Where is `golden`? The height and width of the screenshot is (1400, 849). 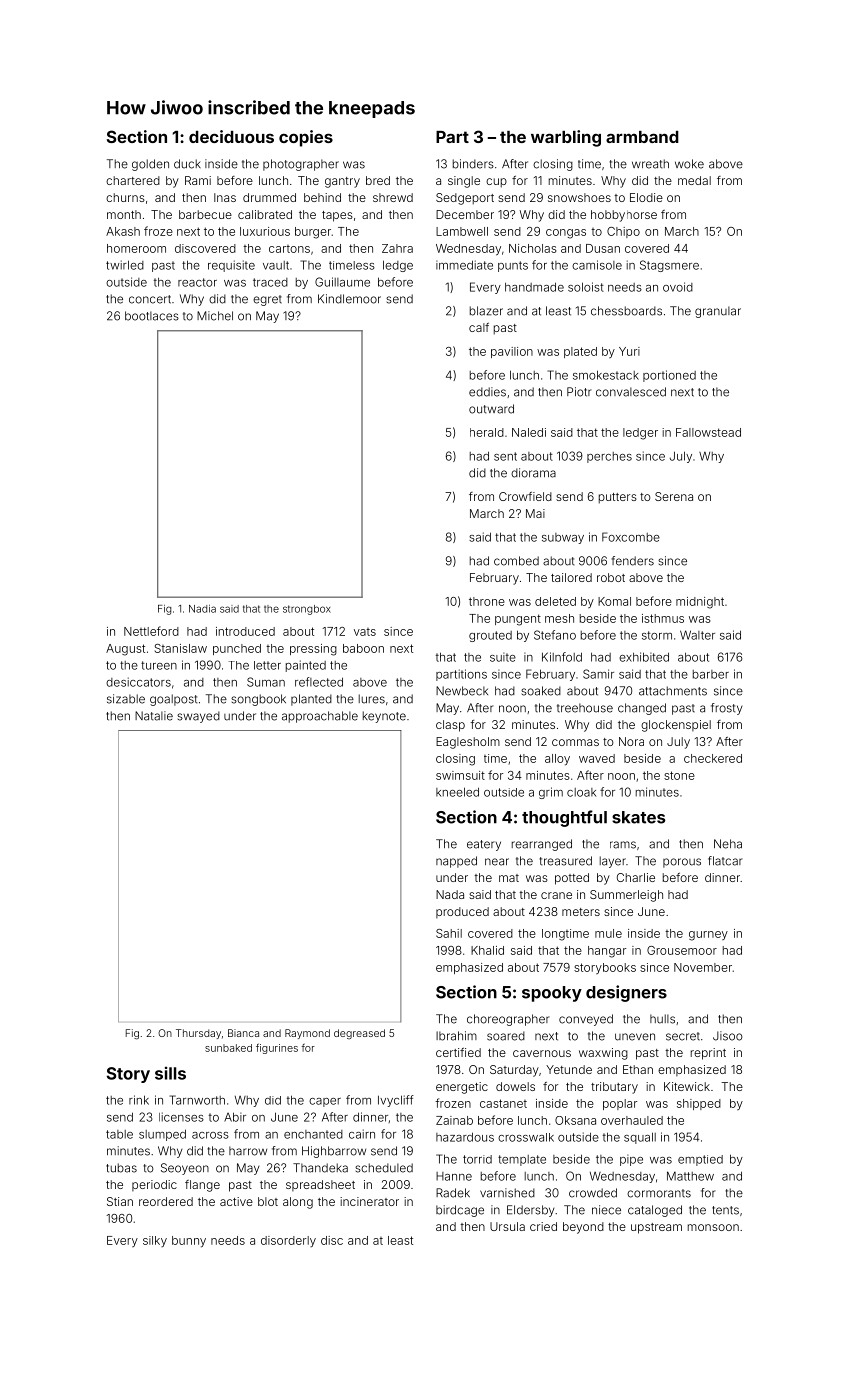 golden is located at coordinates (150, 165).
